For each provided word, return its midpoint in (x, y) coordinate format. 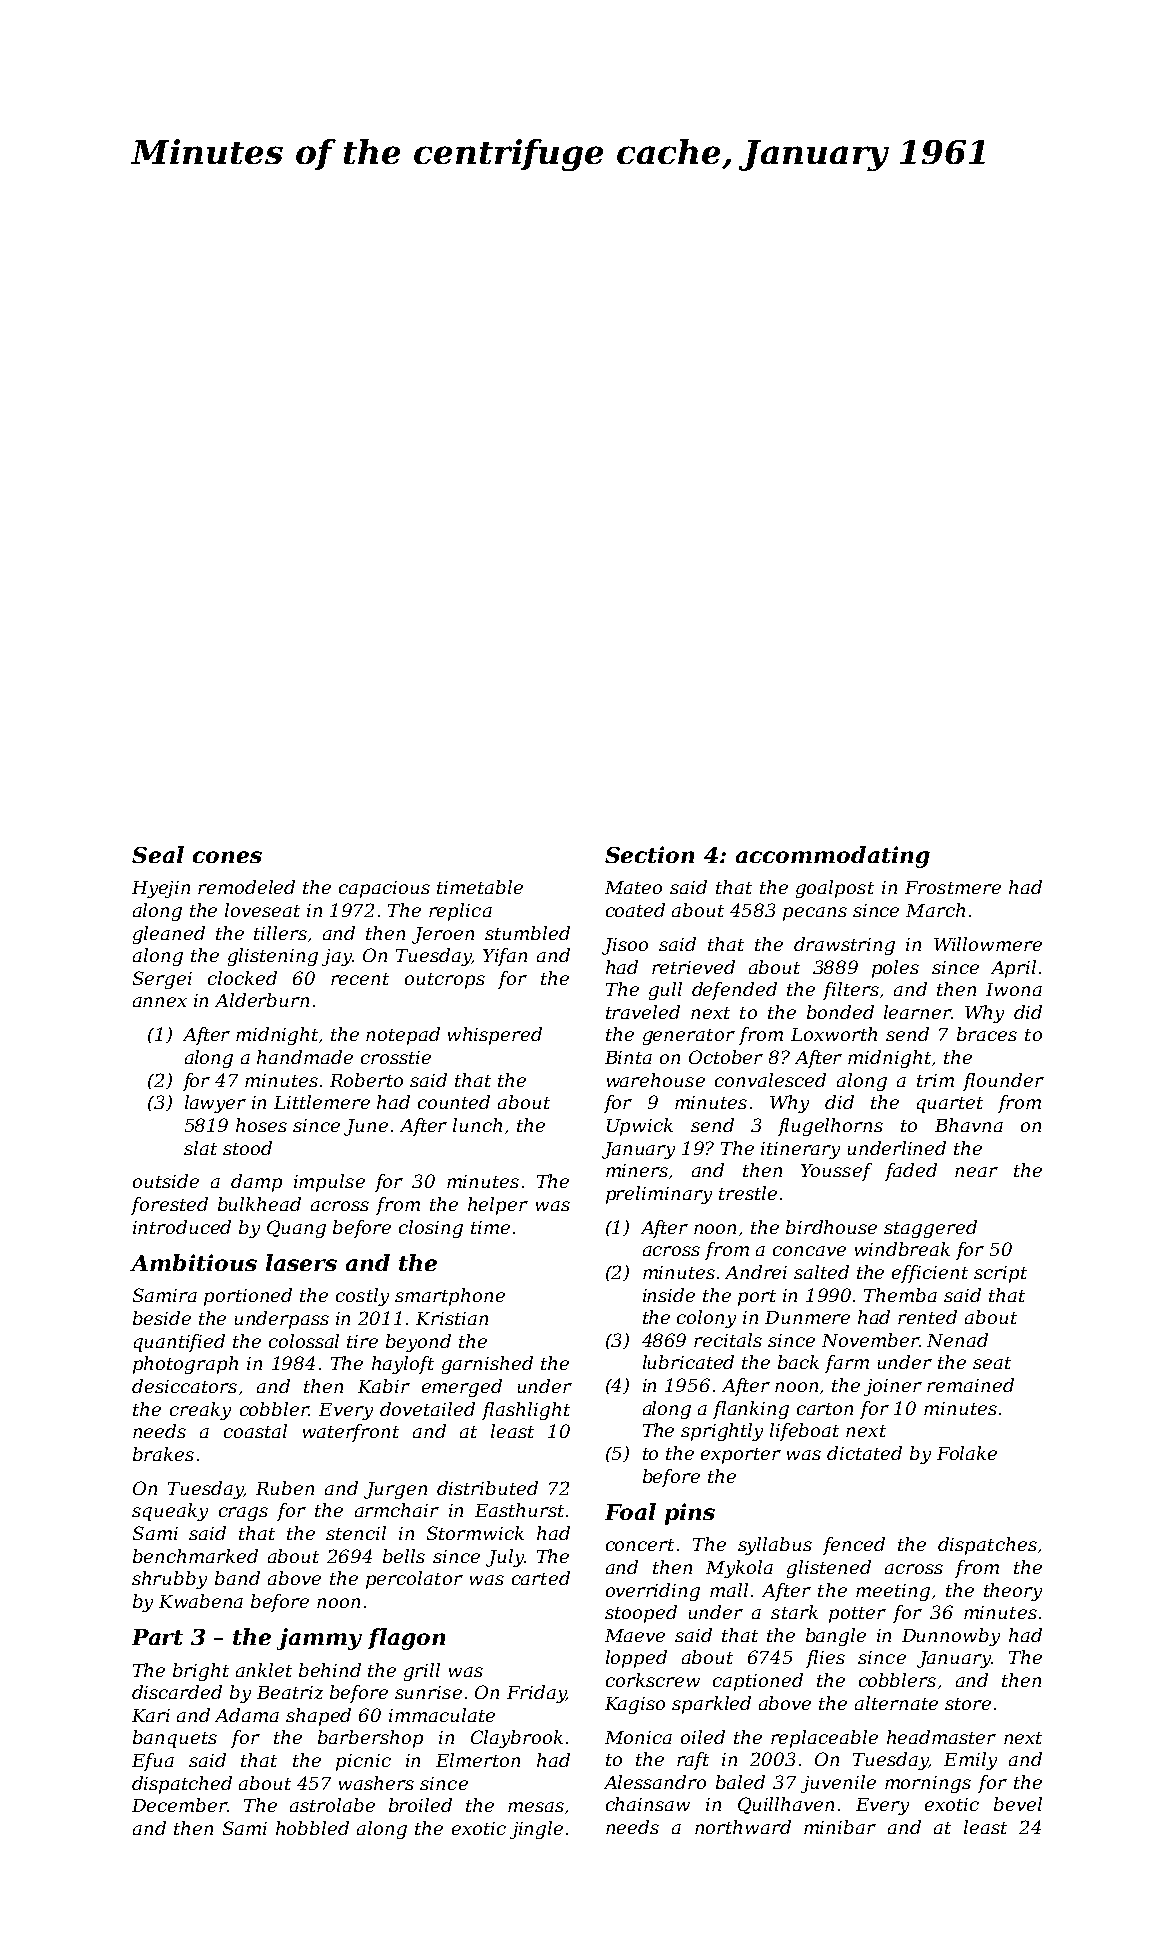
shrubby (169, 1580)
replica (460, 912)
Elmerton (478, 1760)
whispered (495, 1036)
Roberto (366, 1080)
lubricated (688, 1362)
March (935, 910)
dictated (864, 1453)
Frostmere (953, 887)
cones (227, 857)
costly (362, 1297)
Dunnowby (951, 1637)
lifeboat (804, 1432)
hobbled (312, 1828)
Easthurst (519, 1510)
